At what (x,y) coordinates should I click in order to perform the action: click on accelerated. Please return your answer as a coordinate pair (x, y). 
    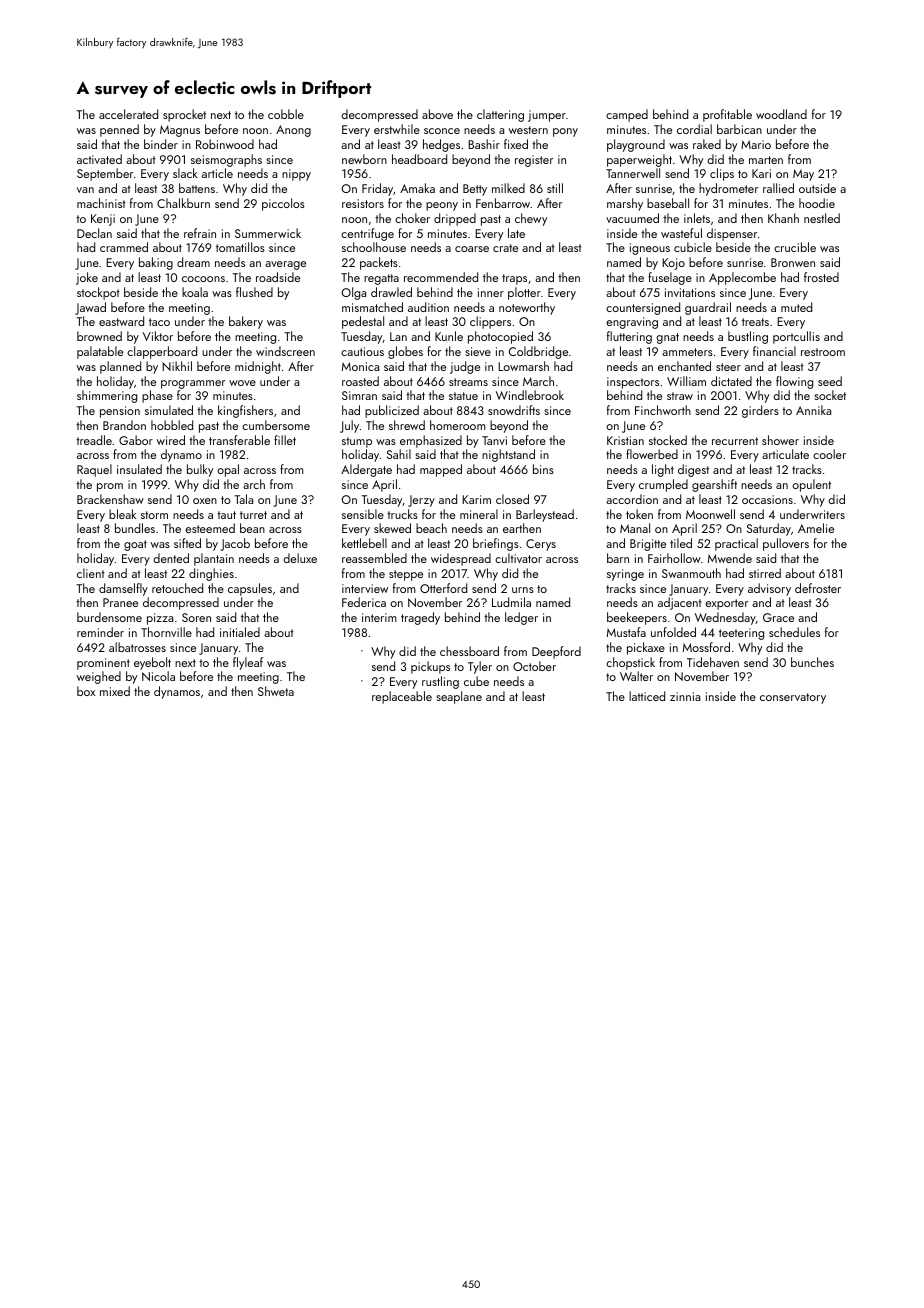
    Looking at the image, I should click on (128, 114).
